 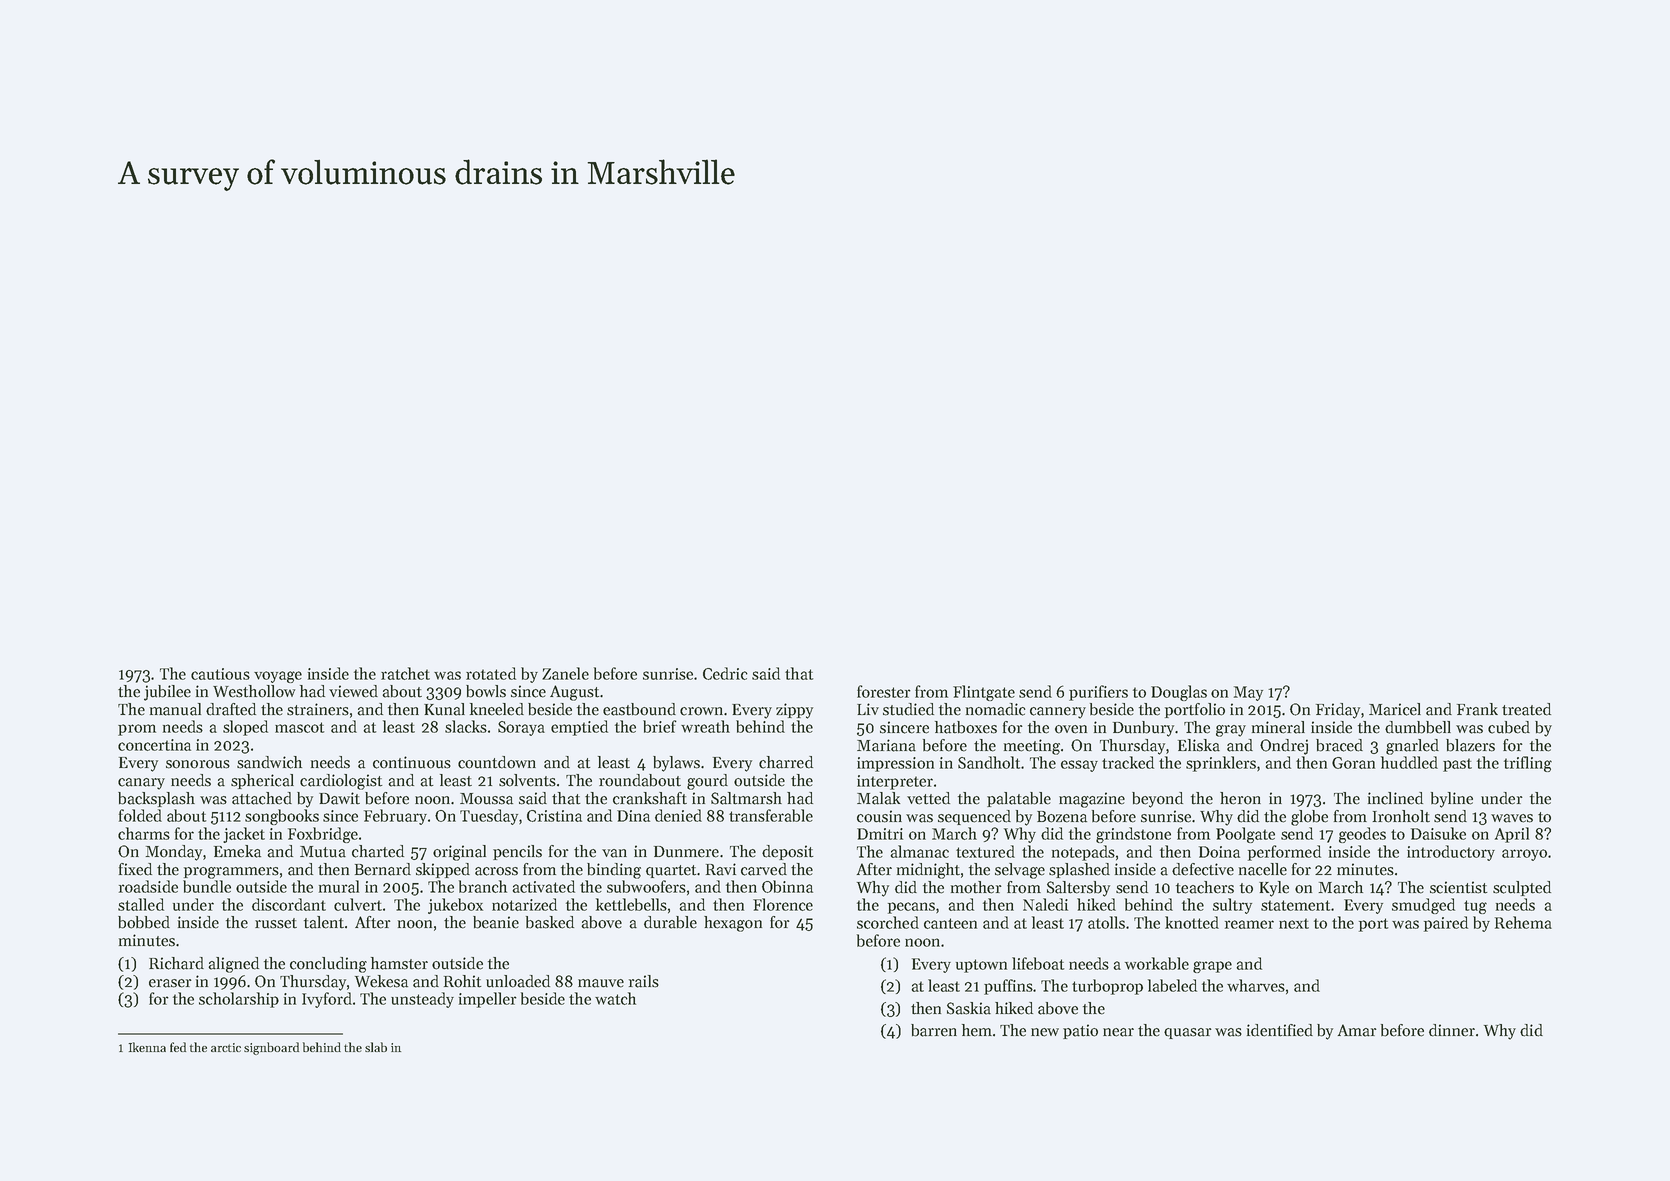 I want to click on puffins, so click(x=1008, y=987).
